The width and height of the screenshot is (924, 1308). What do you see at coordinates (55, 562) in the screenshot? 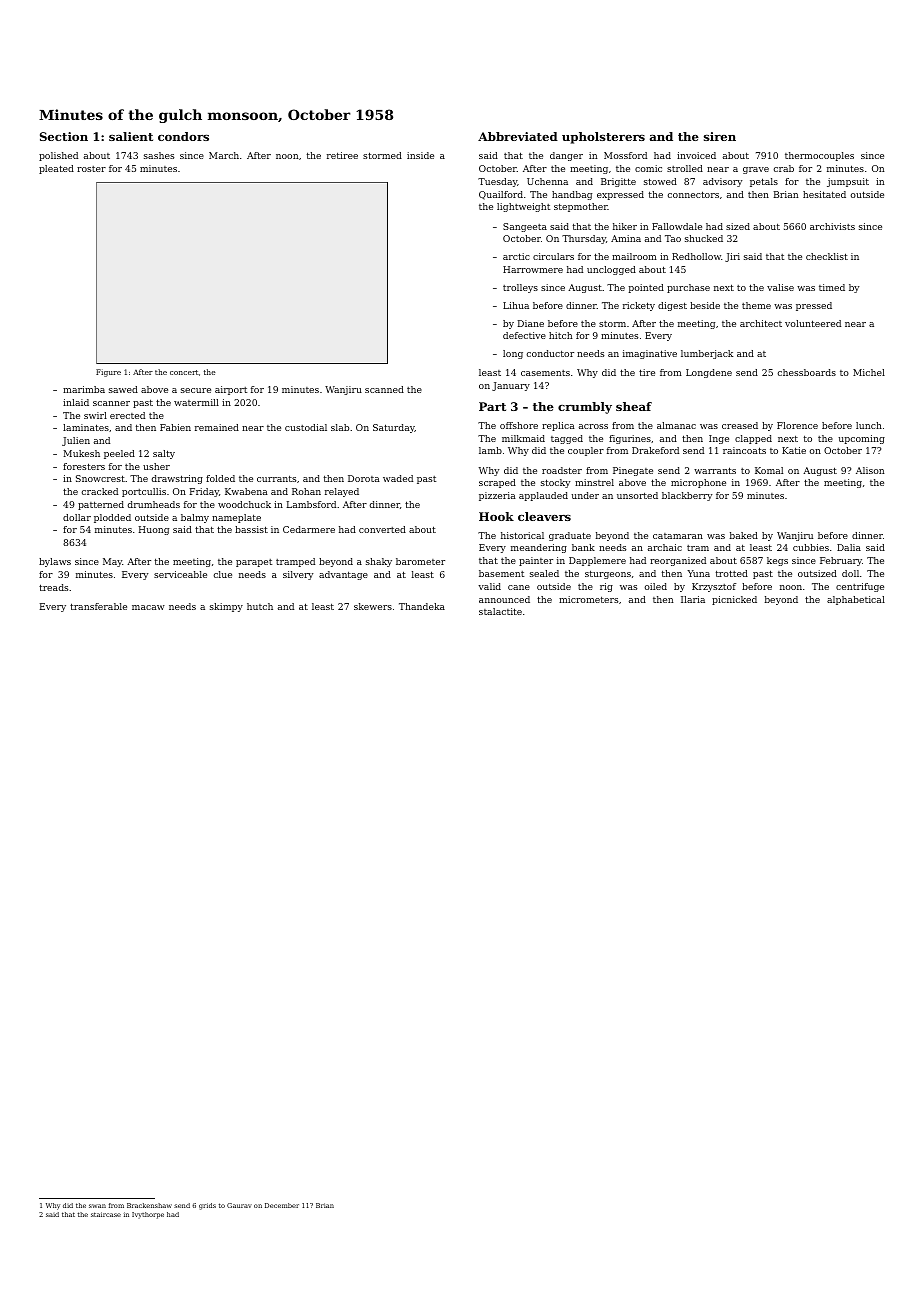
I see `bylaws` at bounding box center [55, 562].
